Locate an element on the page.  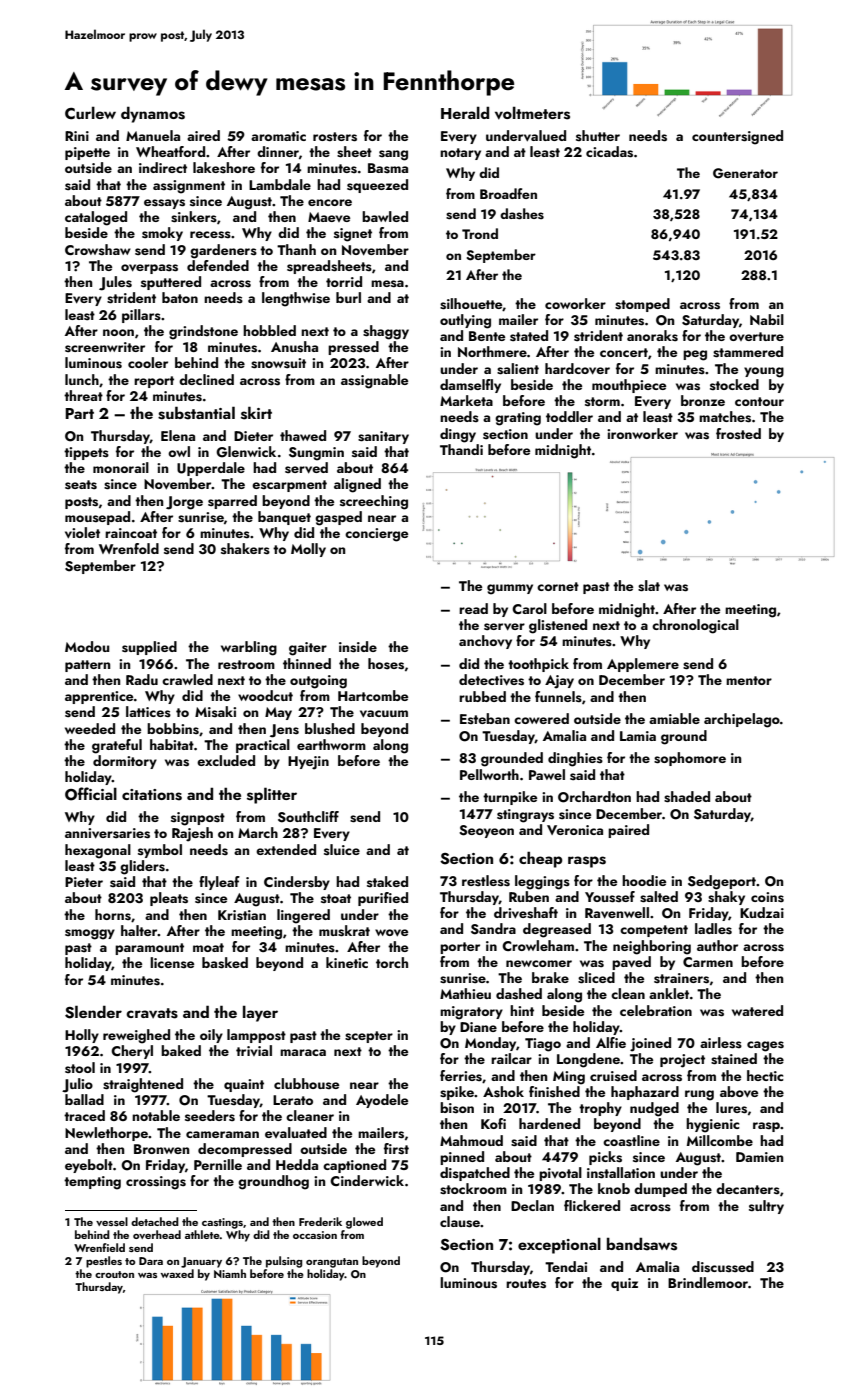
orangutan is located at coordinates (332, 1263).
